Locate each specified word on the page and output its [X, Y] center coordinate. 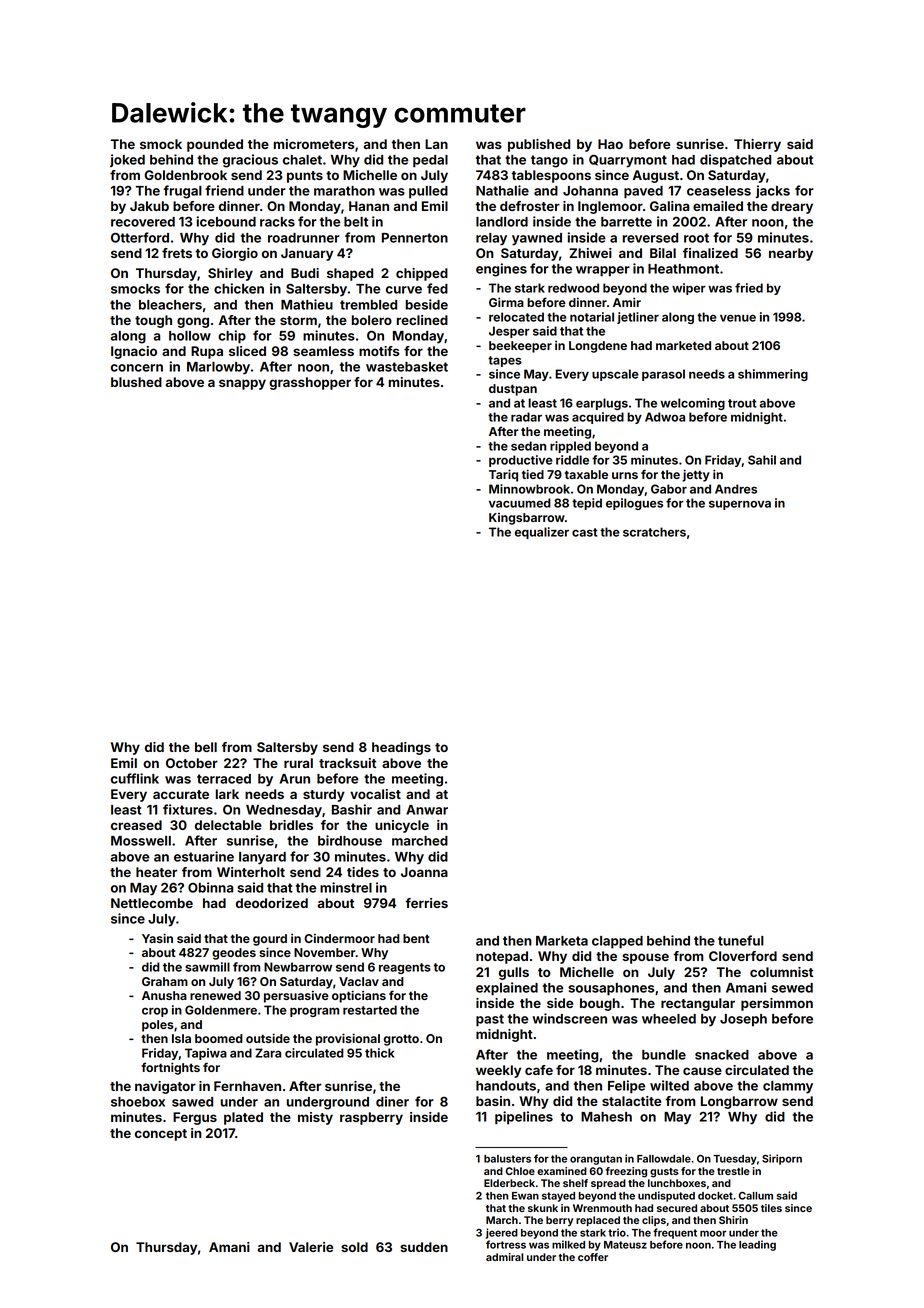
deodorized [272, 903]
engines [501, 270]
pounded [215, 145]
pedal [430, 161]
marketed [683, 345]
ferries [426, 903]
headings [401, 748]
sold [354, 1247]
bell [206, 747]
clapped [617, 942]
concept [161, 1135]
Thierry [757, 145]
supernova [740, 505]
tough [153, 321]
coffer [593, 1257]
